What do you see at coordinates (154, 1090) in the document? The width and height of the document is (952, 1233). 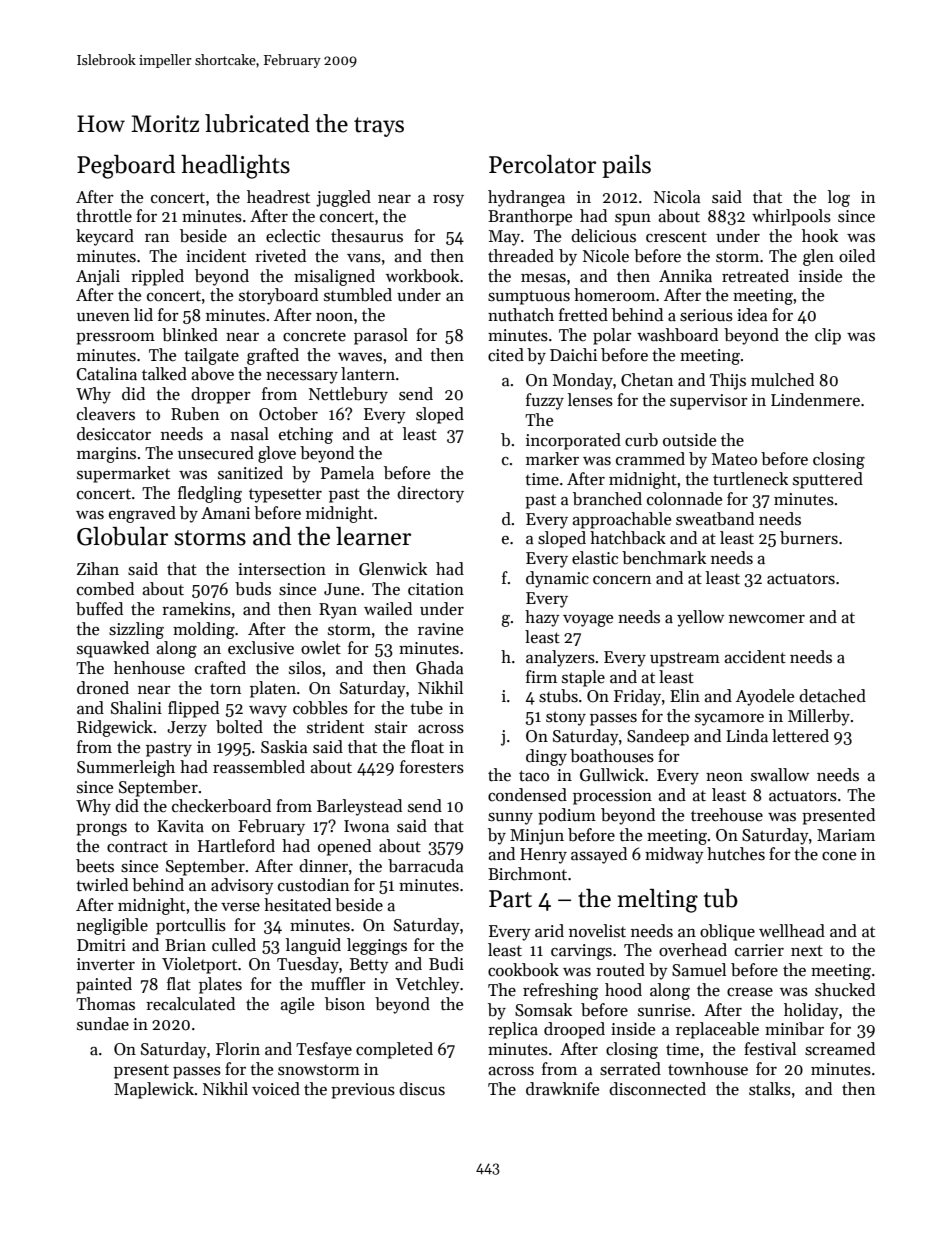 I see `Maplewick` at bounding box center [154, 1090].
